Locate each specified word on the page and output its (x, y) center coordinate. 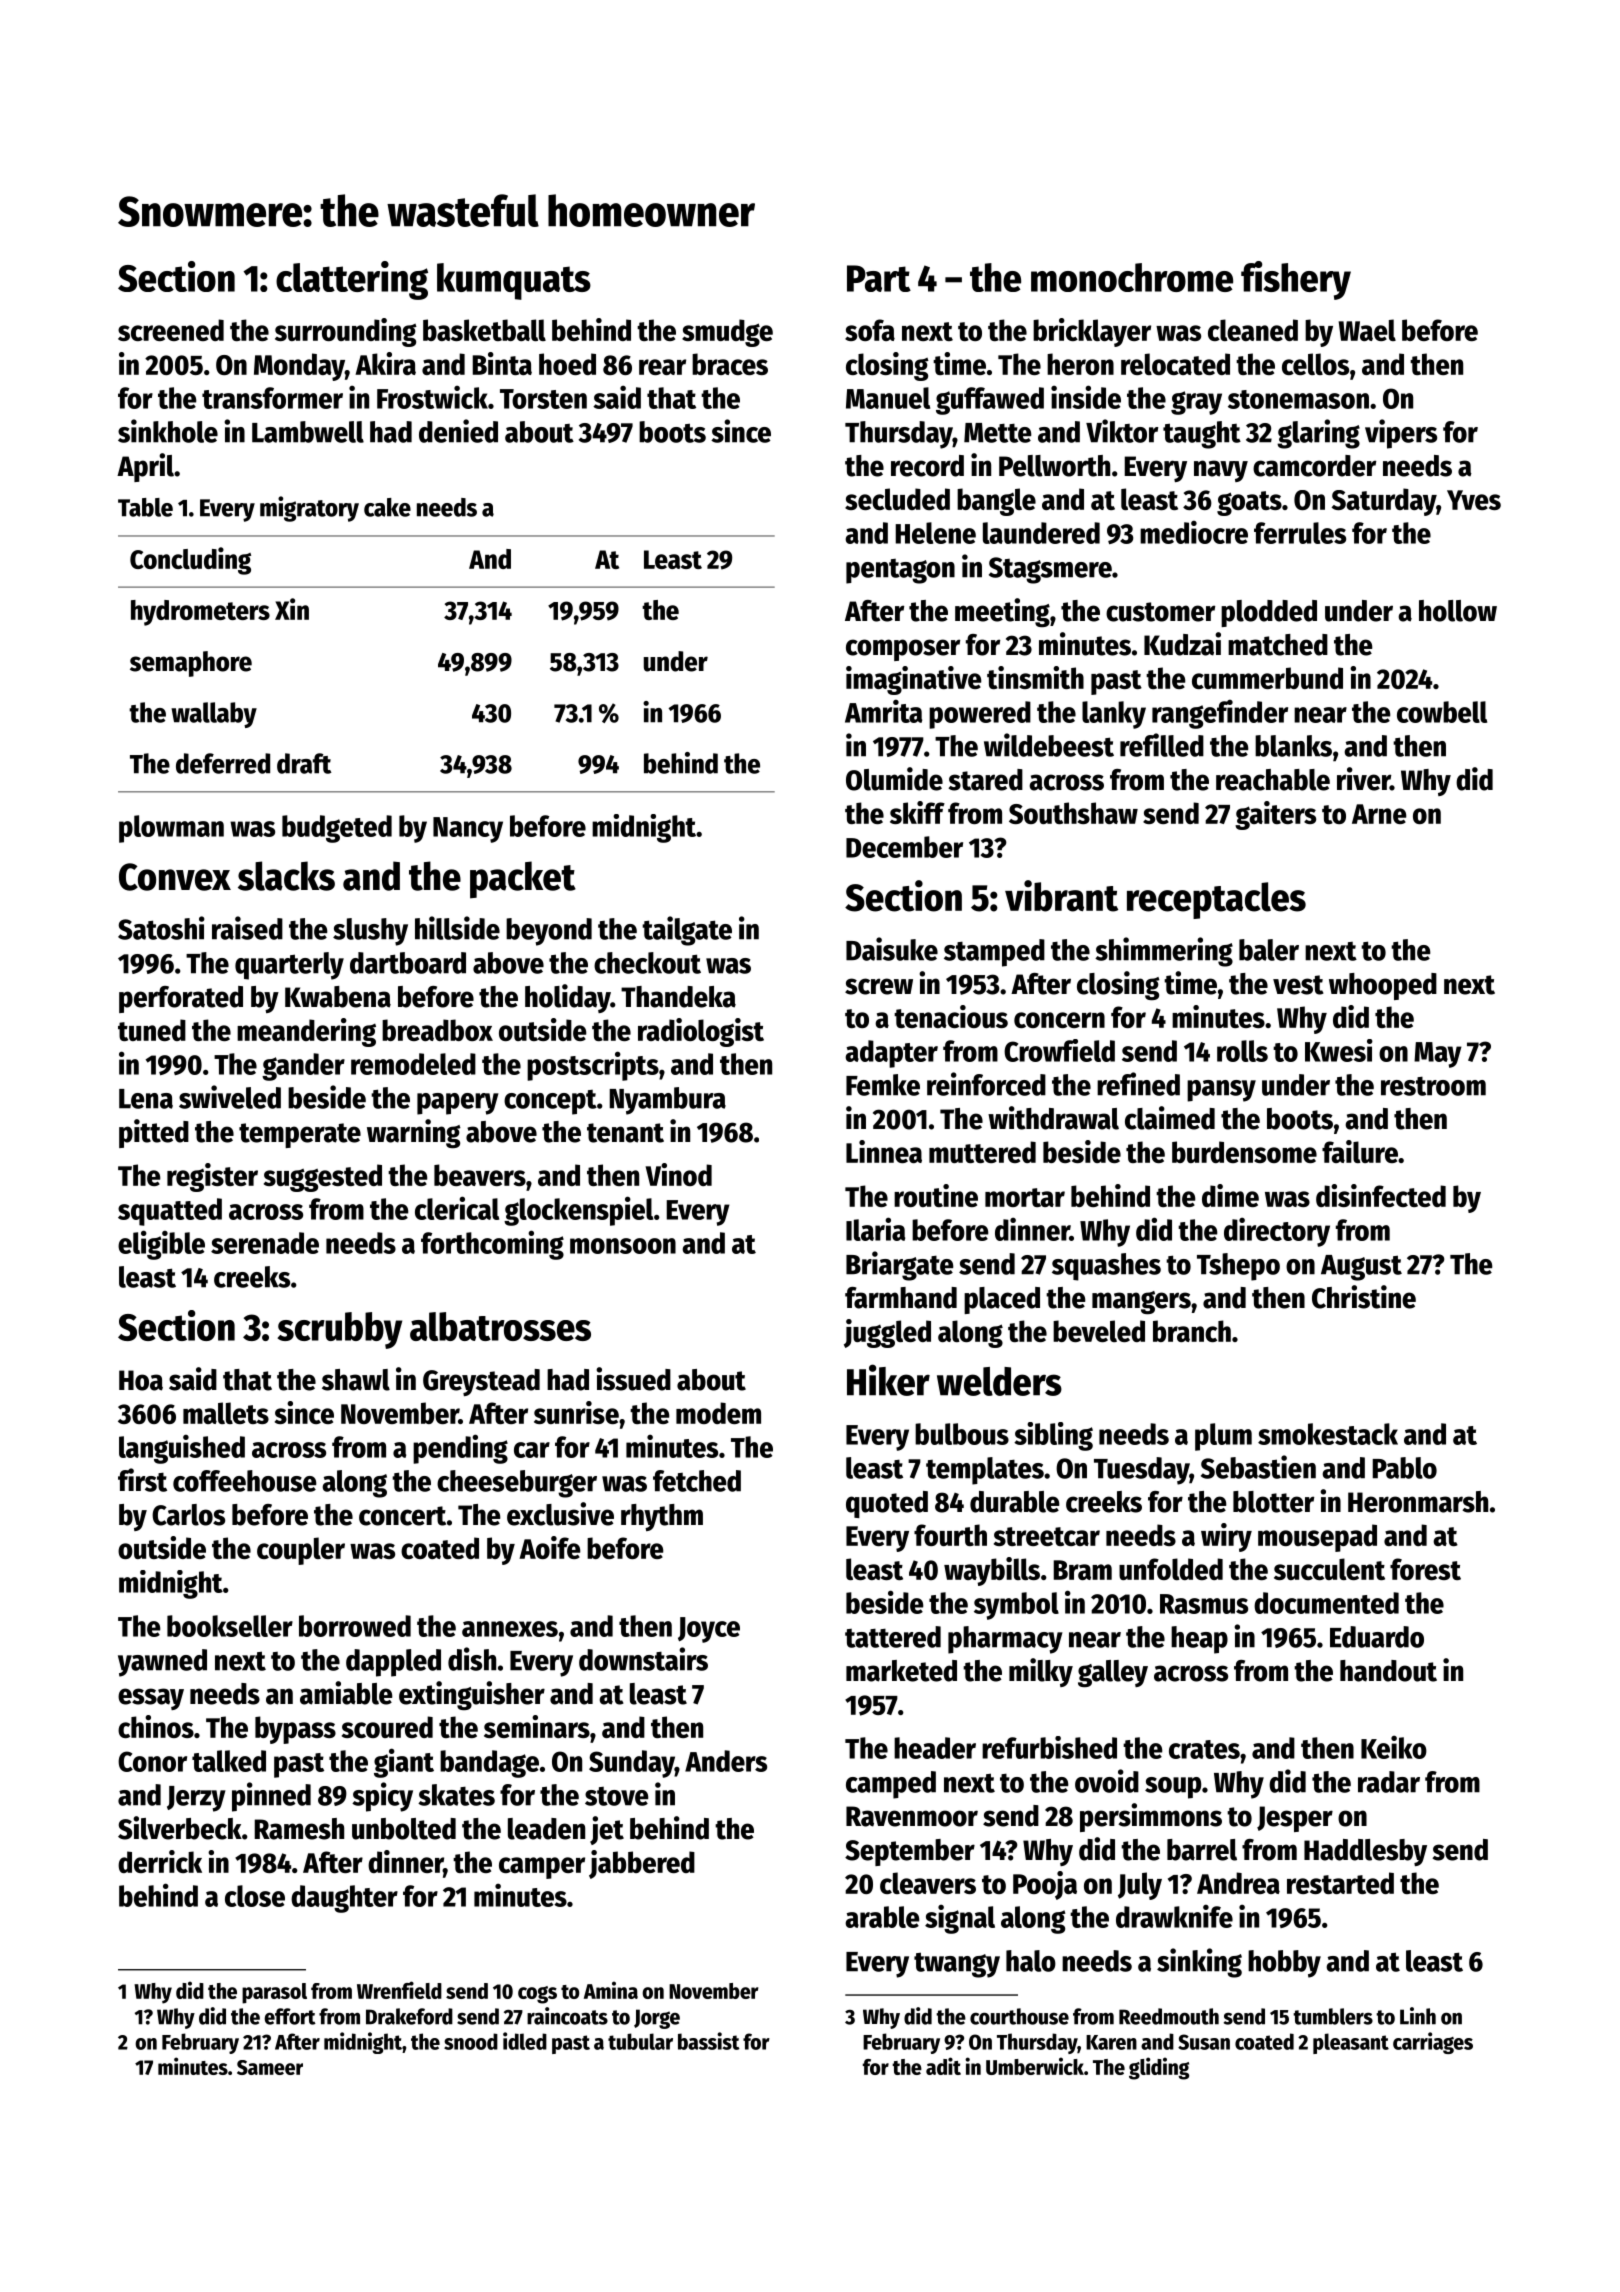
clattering (352, 280)
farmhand (901, 1298)
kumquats (514, 281)
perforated (181, 999)
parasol (274, 1993)
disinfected (1381, 1195)
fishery (1296, 280)
